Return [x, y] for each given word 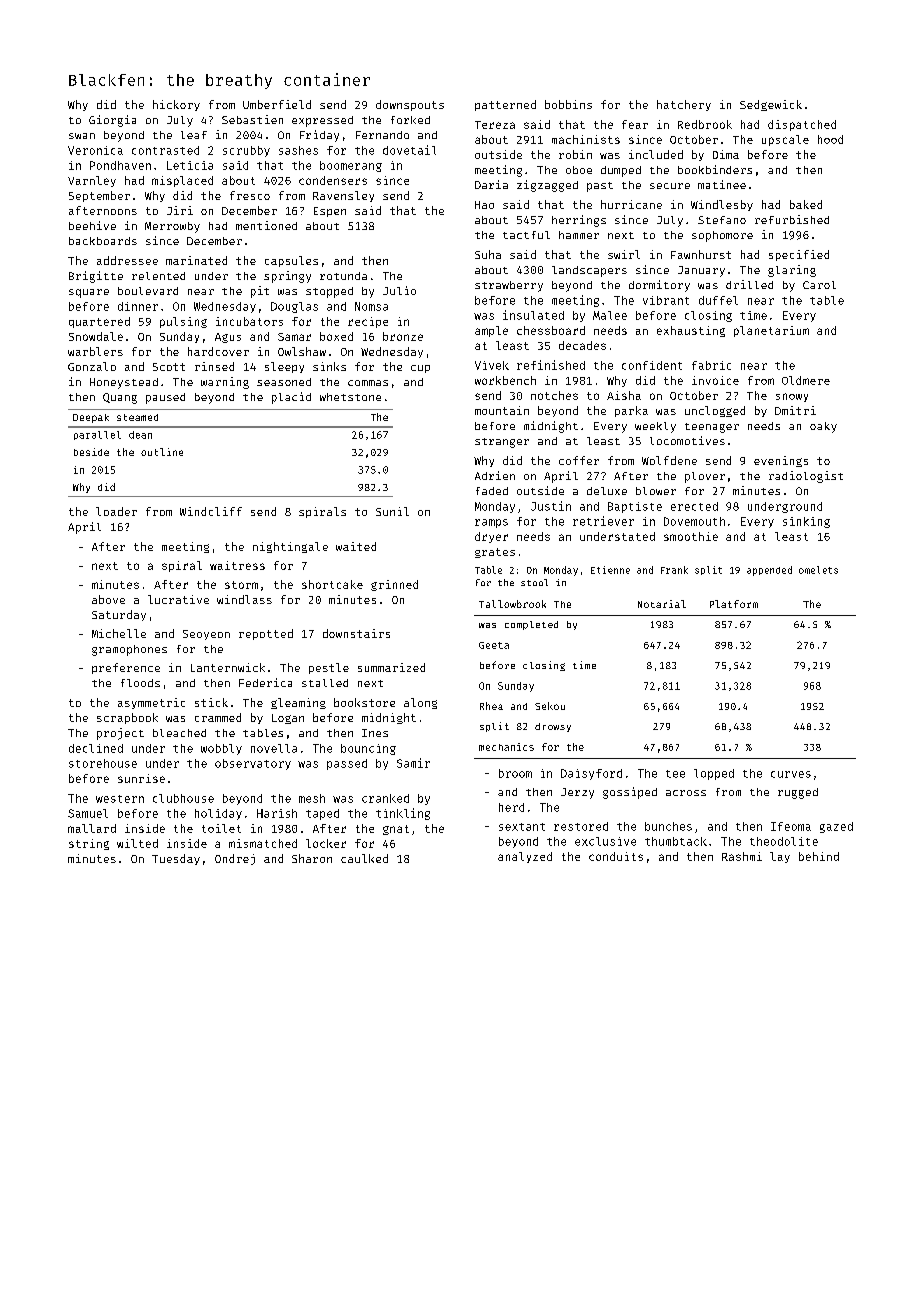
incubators [249, 321]
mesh [312, 798]
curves [791, 774]
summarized [391, 667]
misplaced [182, 181]
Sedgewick [771, 105]
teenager [712, 428]
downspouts [410, 105]
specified [799, 255]
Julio [399, 290]
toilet [221, 828]
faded [492, 491]
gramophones [129, 650]
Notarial [662, 604]
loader [116, 511]
